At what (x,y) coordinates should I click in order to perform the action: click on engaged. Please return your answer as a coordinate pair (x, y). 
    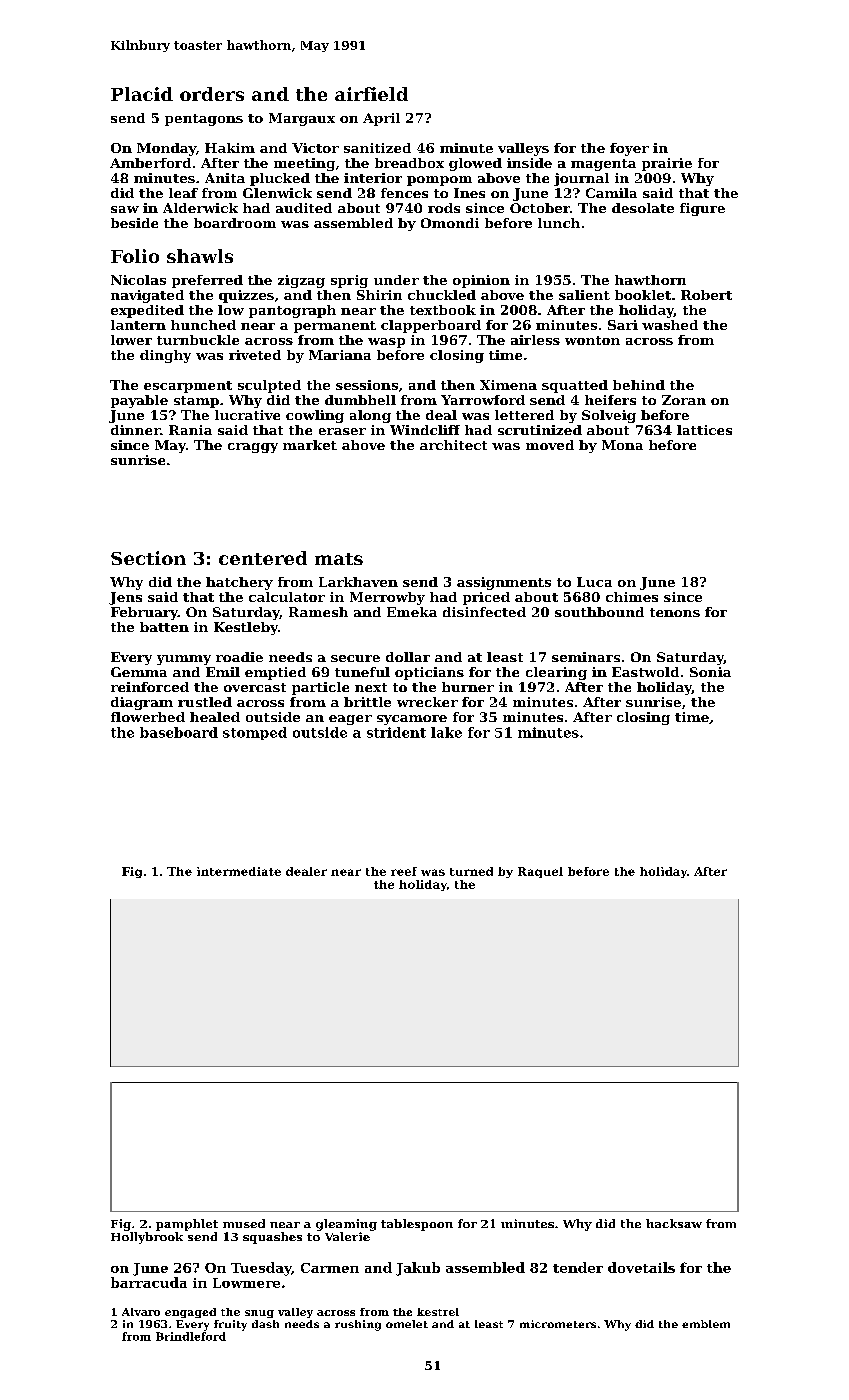
    Looking at the image, I should click on (190, 1313).
